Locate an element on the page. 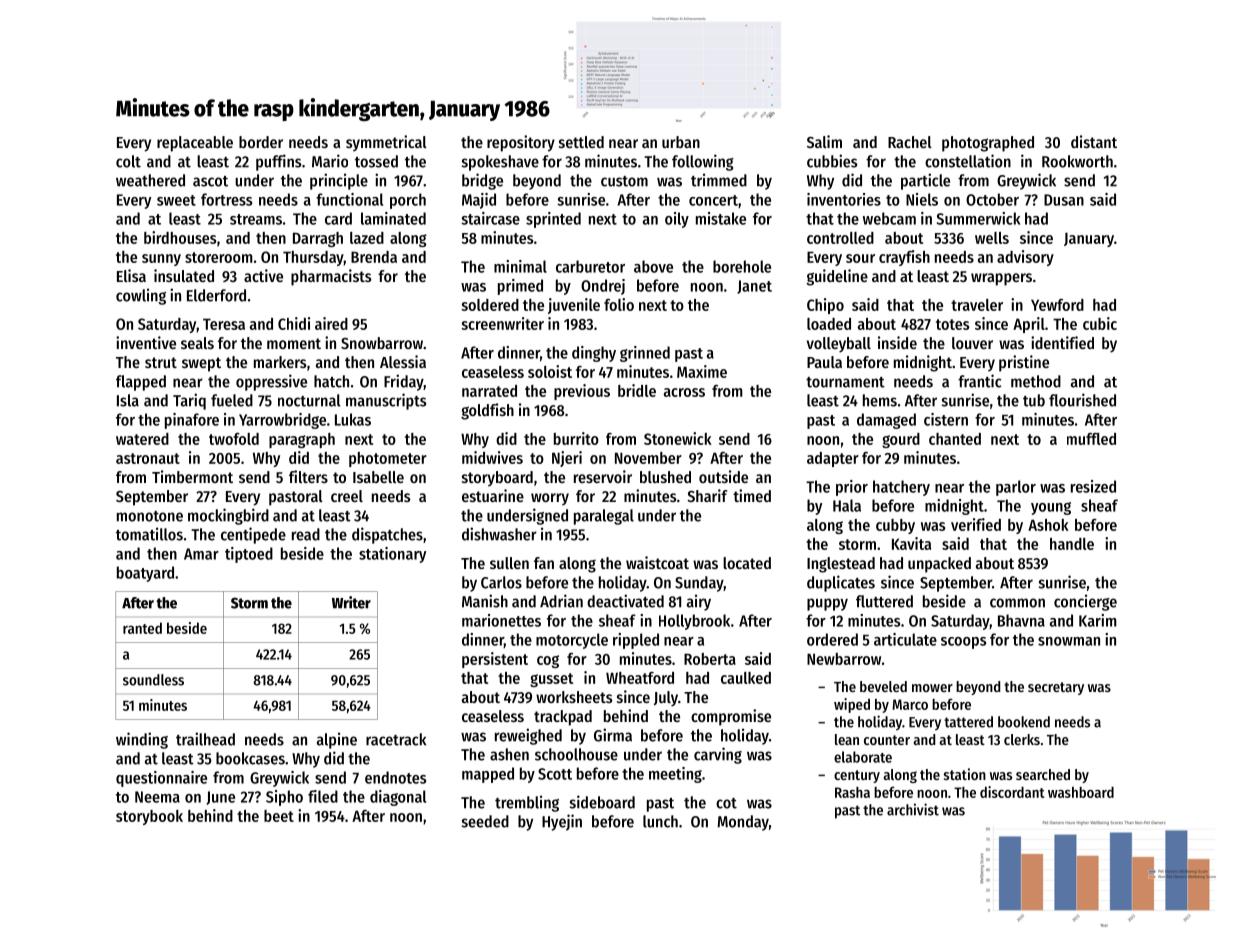  boatyard is located at coordinates (145, 574).
